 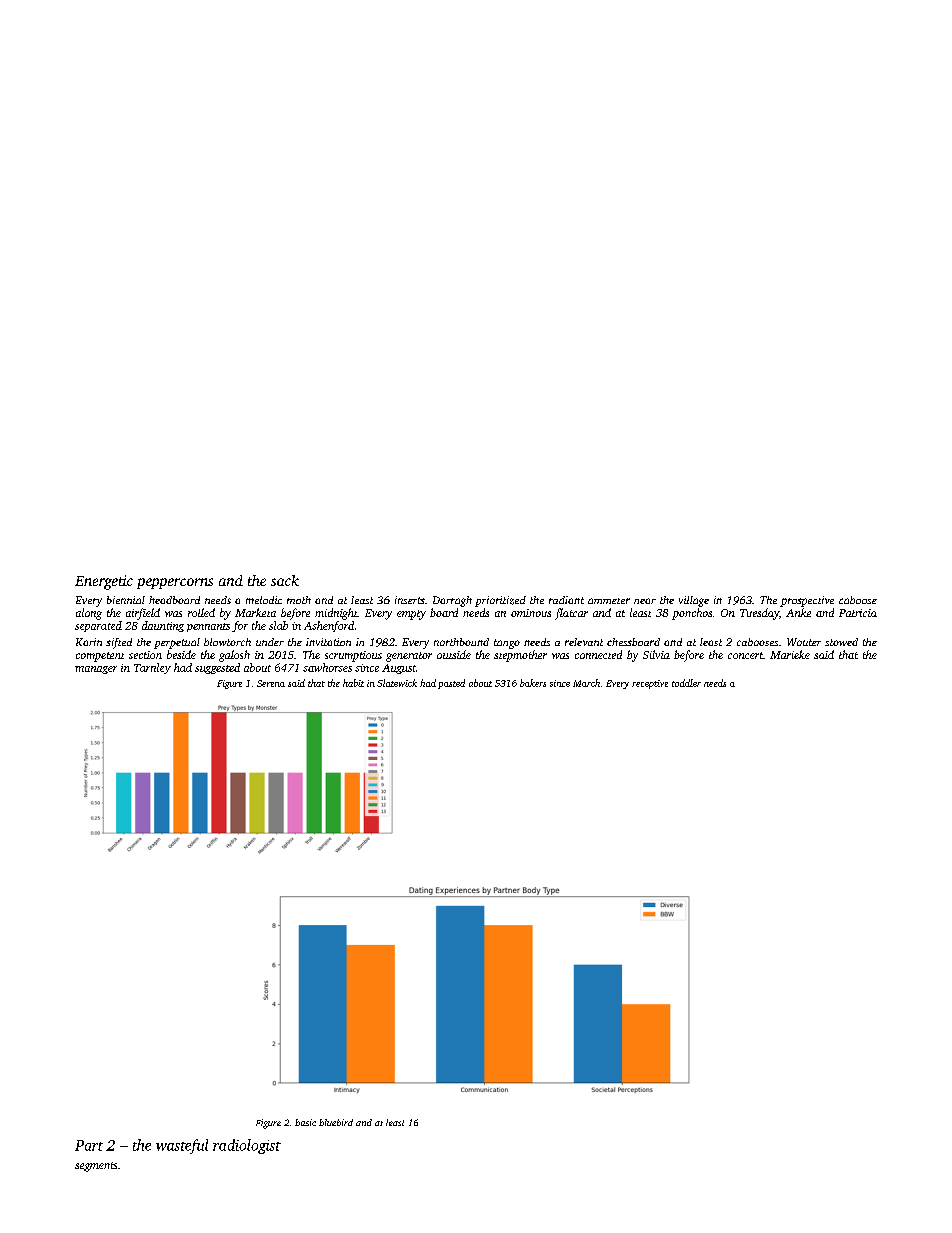 I want to click on Marieke, so click(x=790, y=654).
